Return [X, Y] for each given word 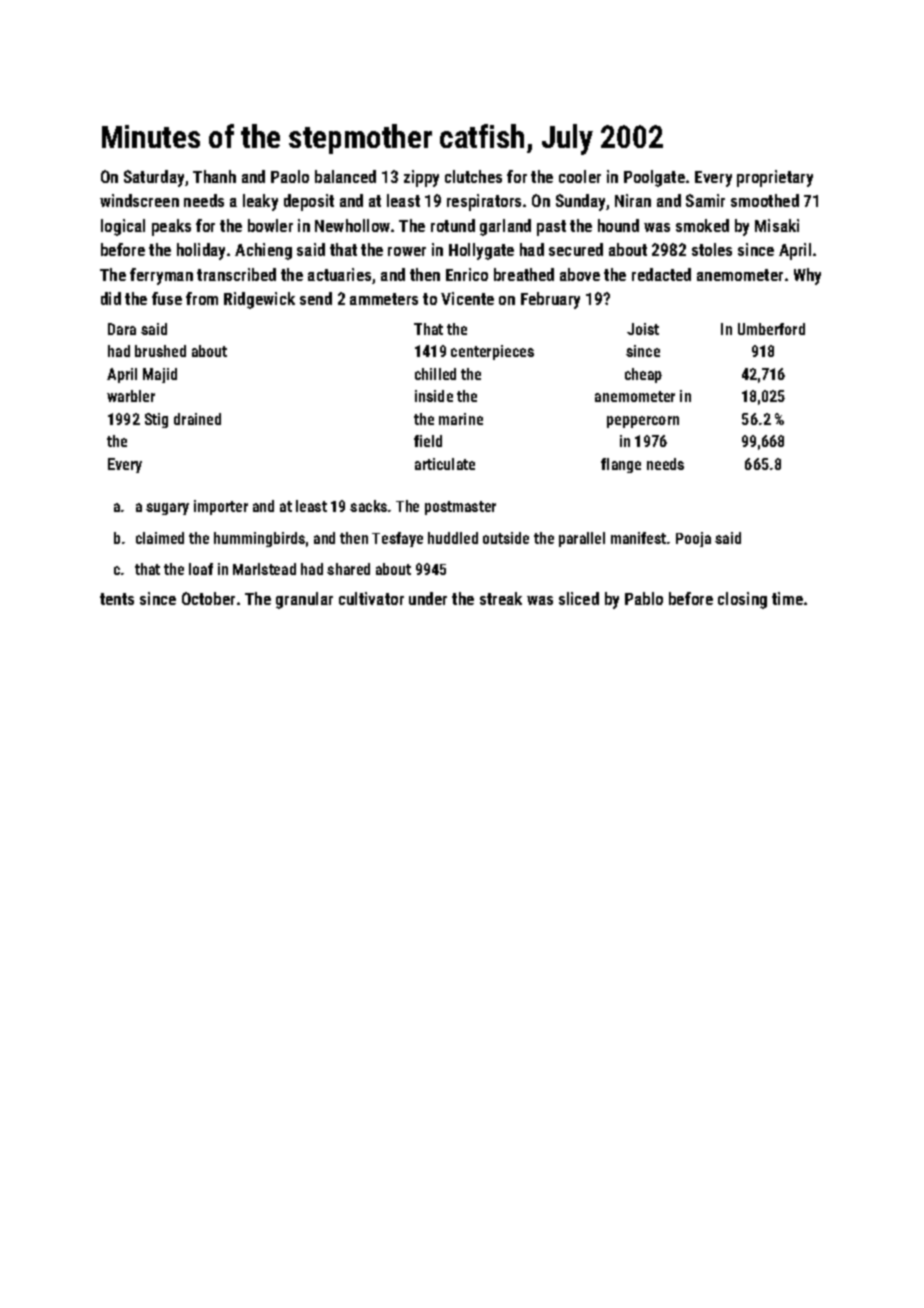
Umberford [771, 329]
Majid [160, 375]
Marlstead [264, 569]
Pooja [693, 539]
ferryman [161, 276]
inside [434, 396]
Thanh [214, 176]
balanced [345, 176]
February [550, 300]
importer [221, 507]
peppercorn [643, 422]
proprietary [775, 178]
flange [621, 465]
